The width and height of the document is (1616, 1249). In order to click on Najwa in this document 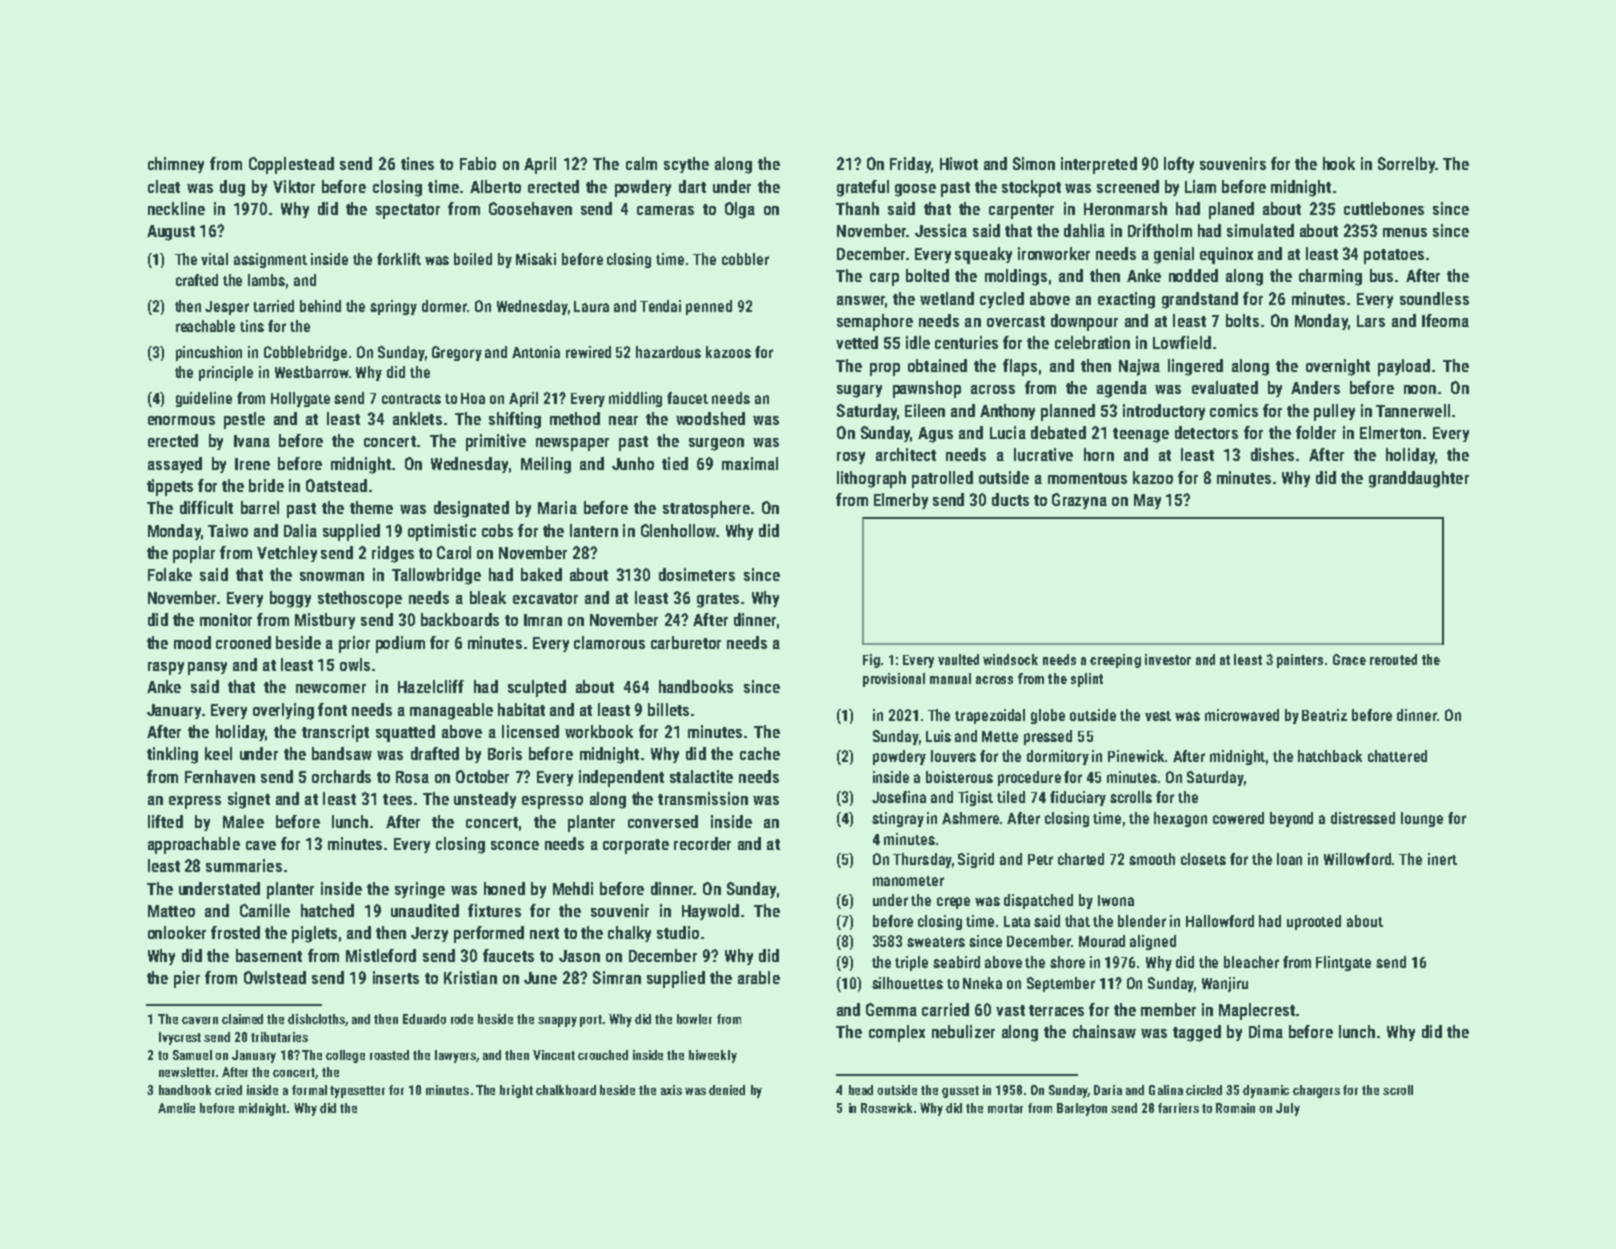, I will do `click(1139, 367)`.
